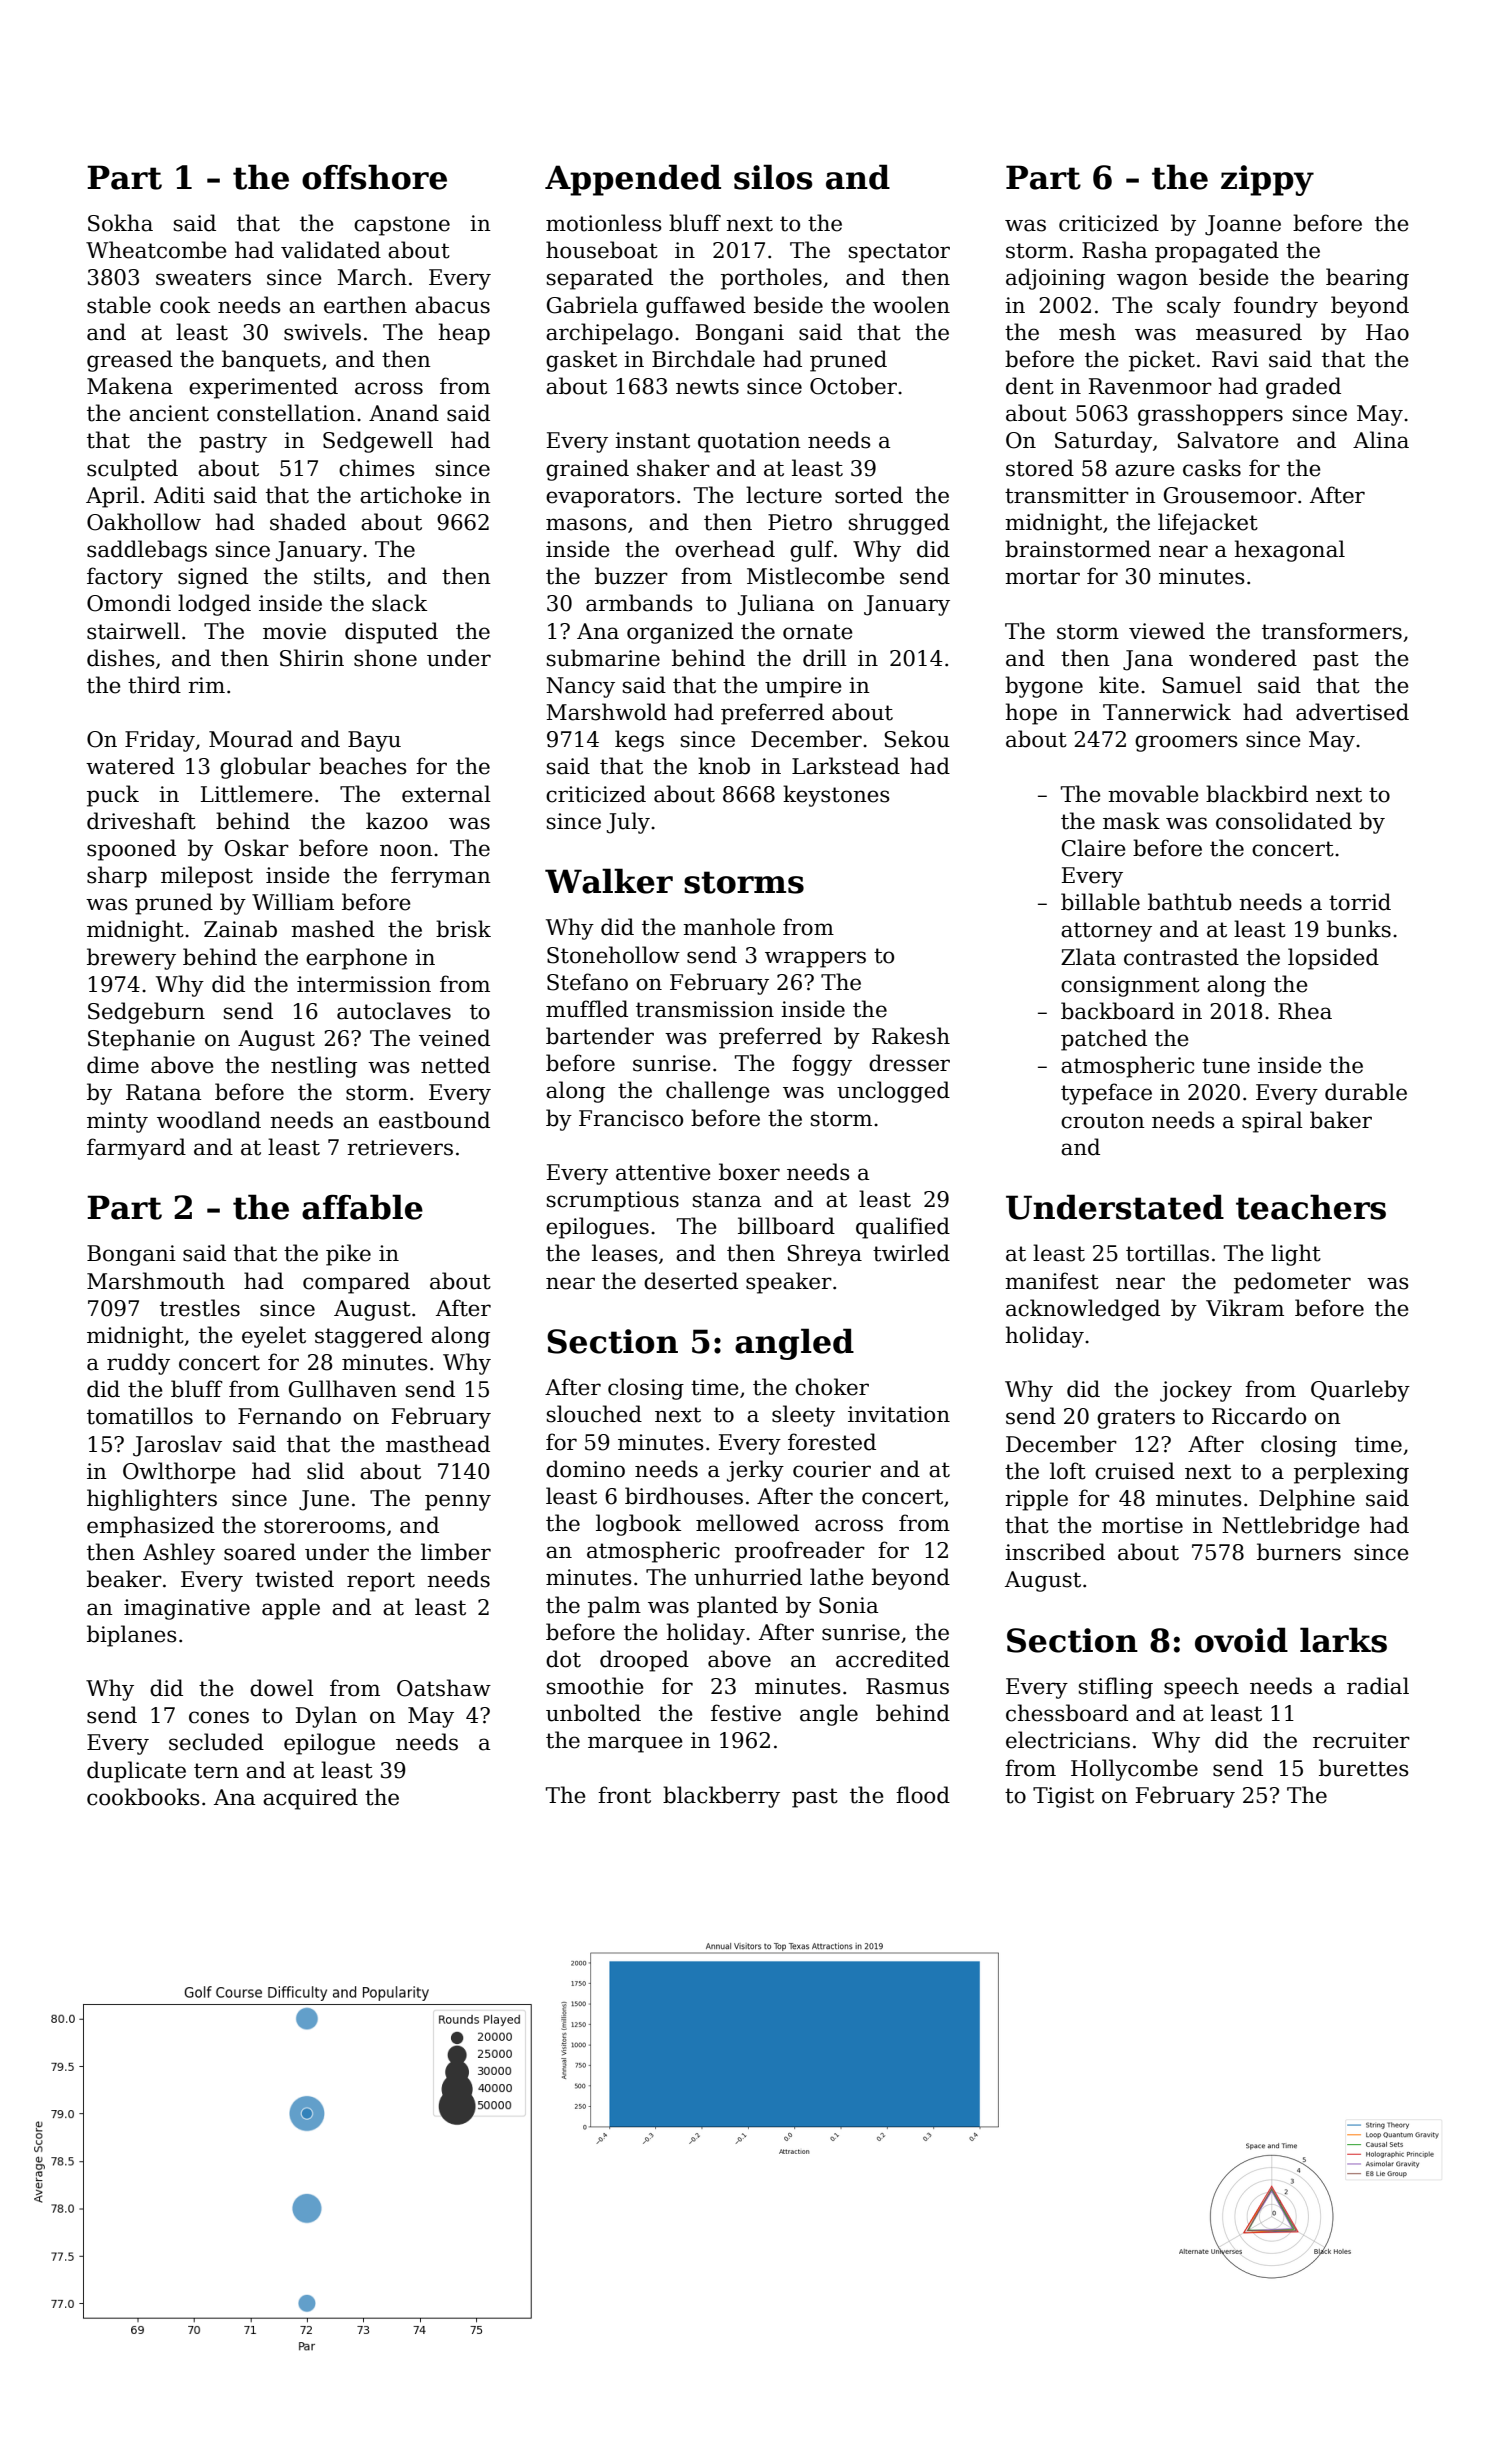 The width and height of the screenshot is (1496, 2464). I want to click on acquired, so click(310, 1799).
